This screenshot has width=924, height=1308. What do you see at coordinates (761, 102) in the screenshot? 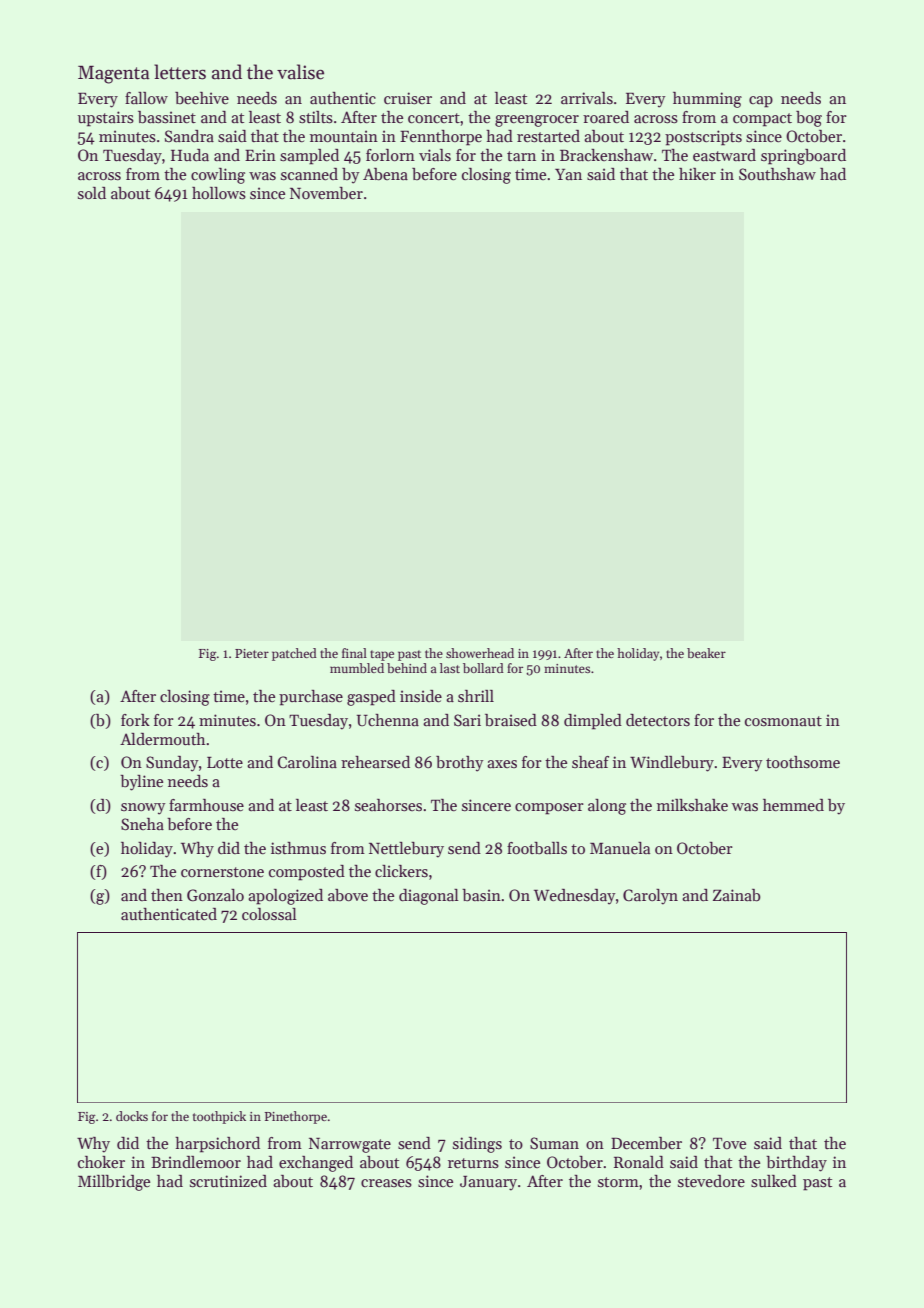
I see `cap` at bounding box center [761, 102].
